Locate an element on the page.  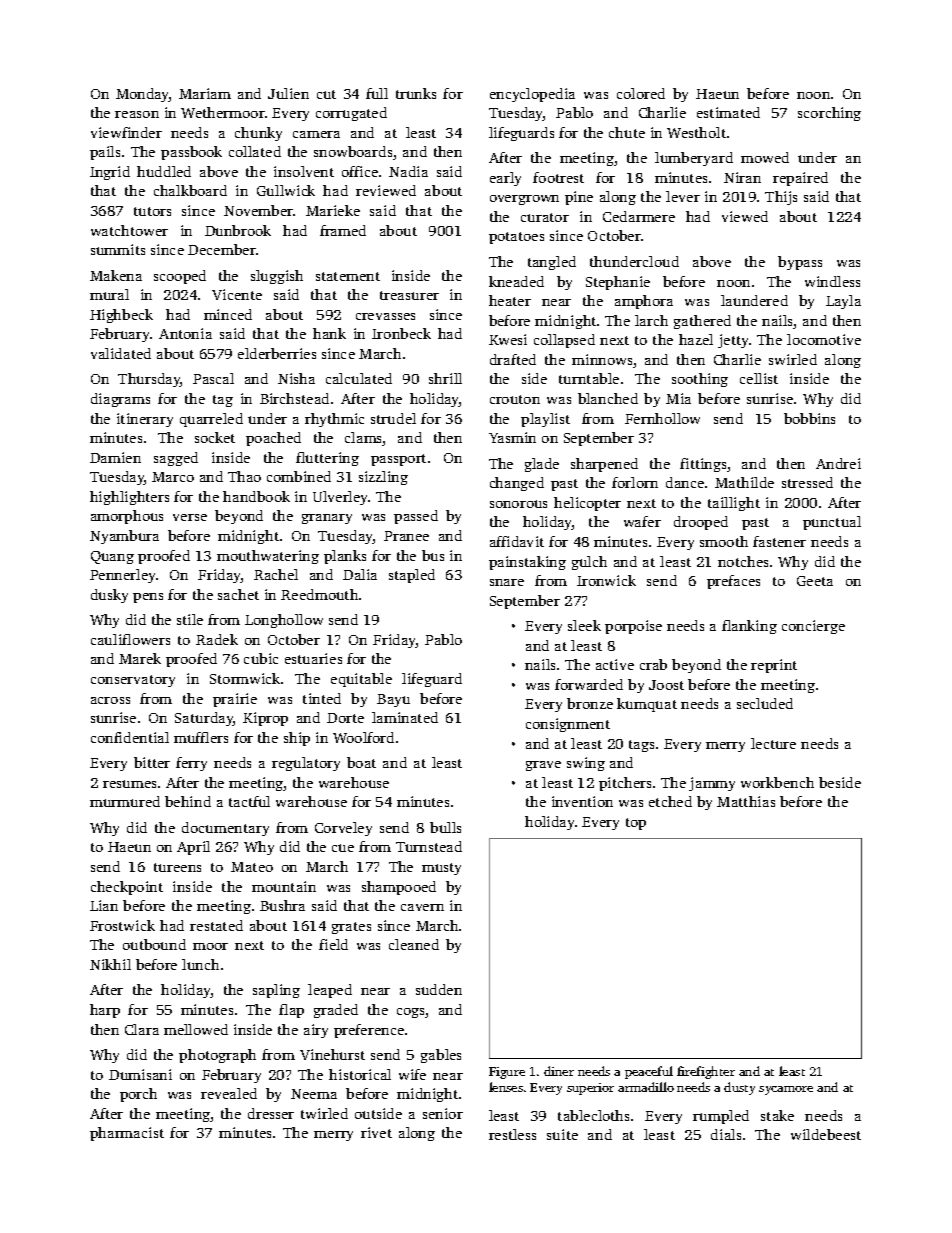
porch is located at coordinates (138, 1095).
